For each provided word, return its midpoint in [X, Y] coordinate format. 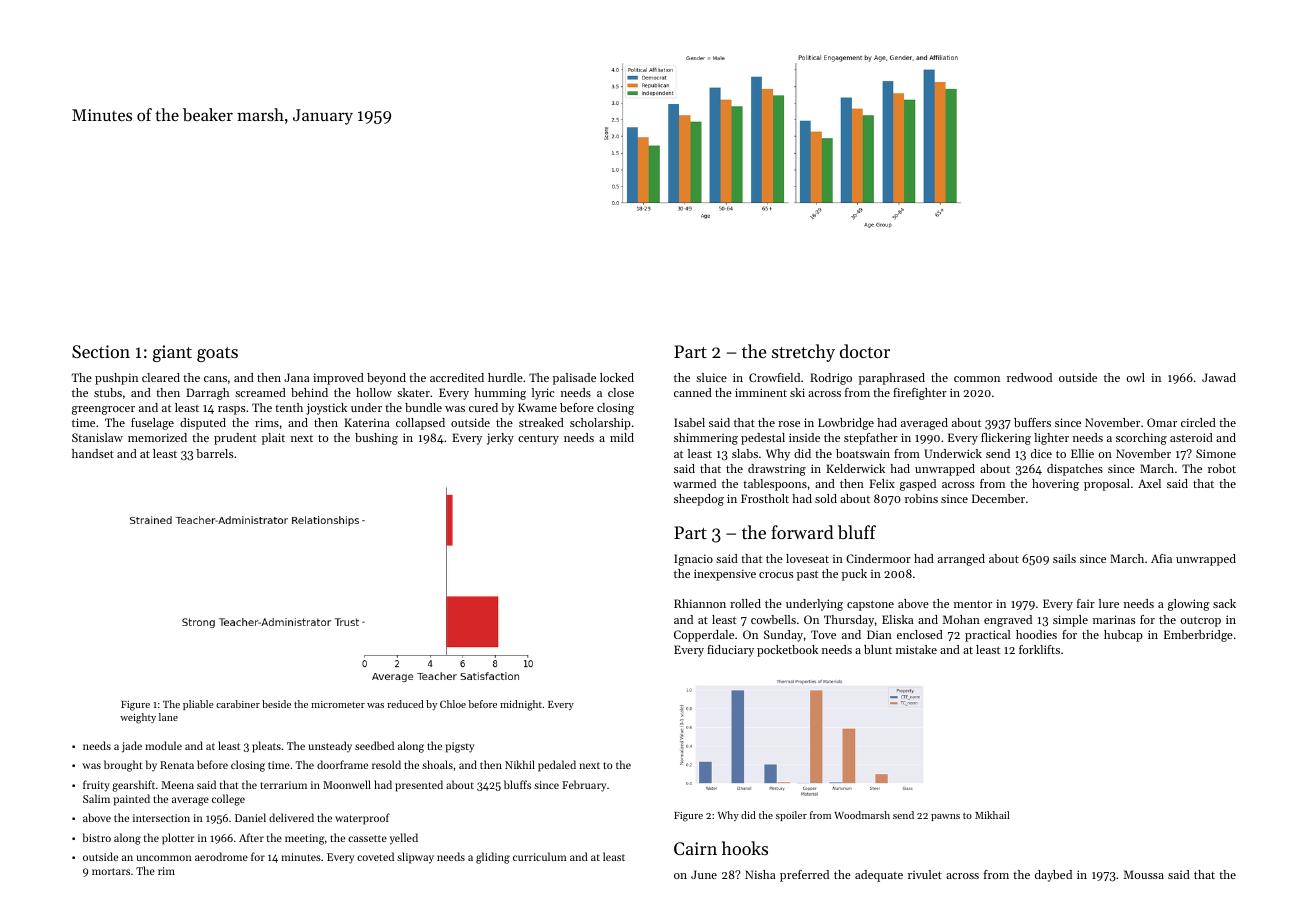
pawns [945, 817]
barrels [214, 453]
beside [276, 704]
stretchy [803, 353]
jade [132, 747]
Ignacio [693, 560]
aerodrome [221, 856]
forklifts [1039, 649]
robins [921, 498]
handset [93, 453]
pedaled [557, 766]
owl [1135, 377]
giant [172, 353]
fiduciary [730, 651]
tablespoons [775, 485]
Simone [1216, 453]
